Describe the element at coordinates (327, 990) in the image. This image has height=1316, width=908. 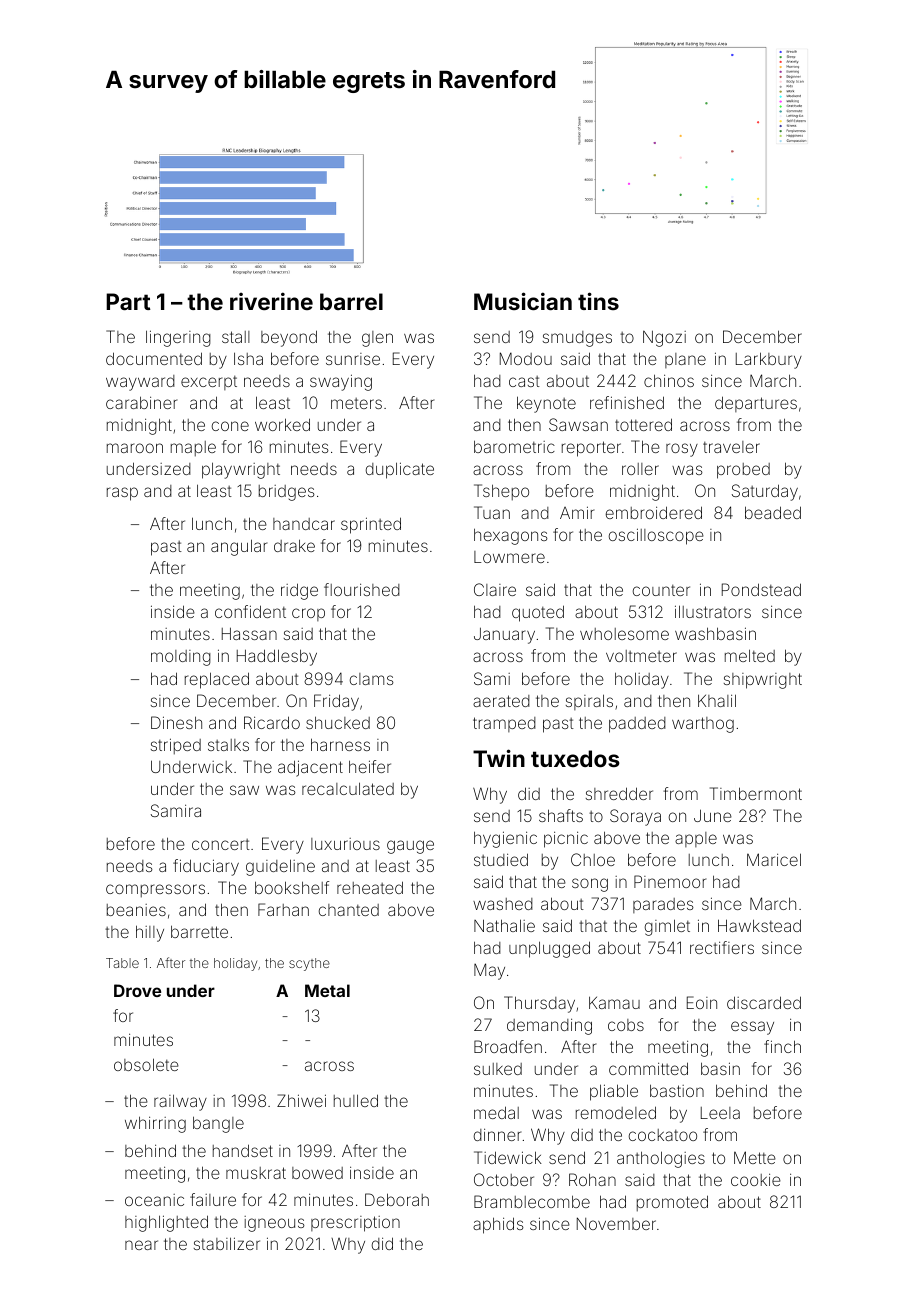
I see `Metal` at that location.
